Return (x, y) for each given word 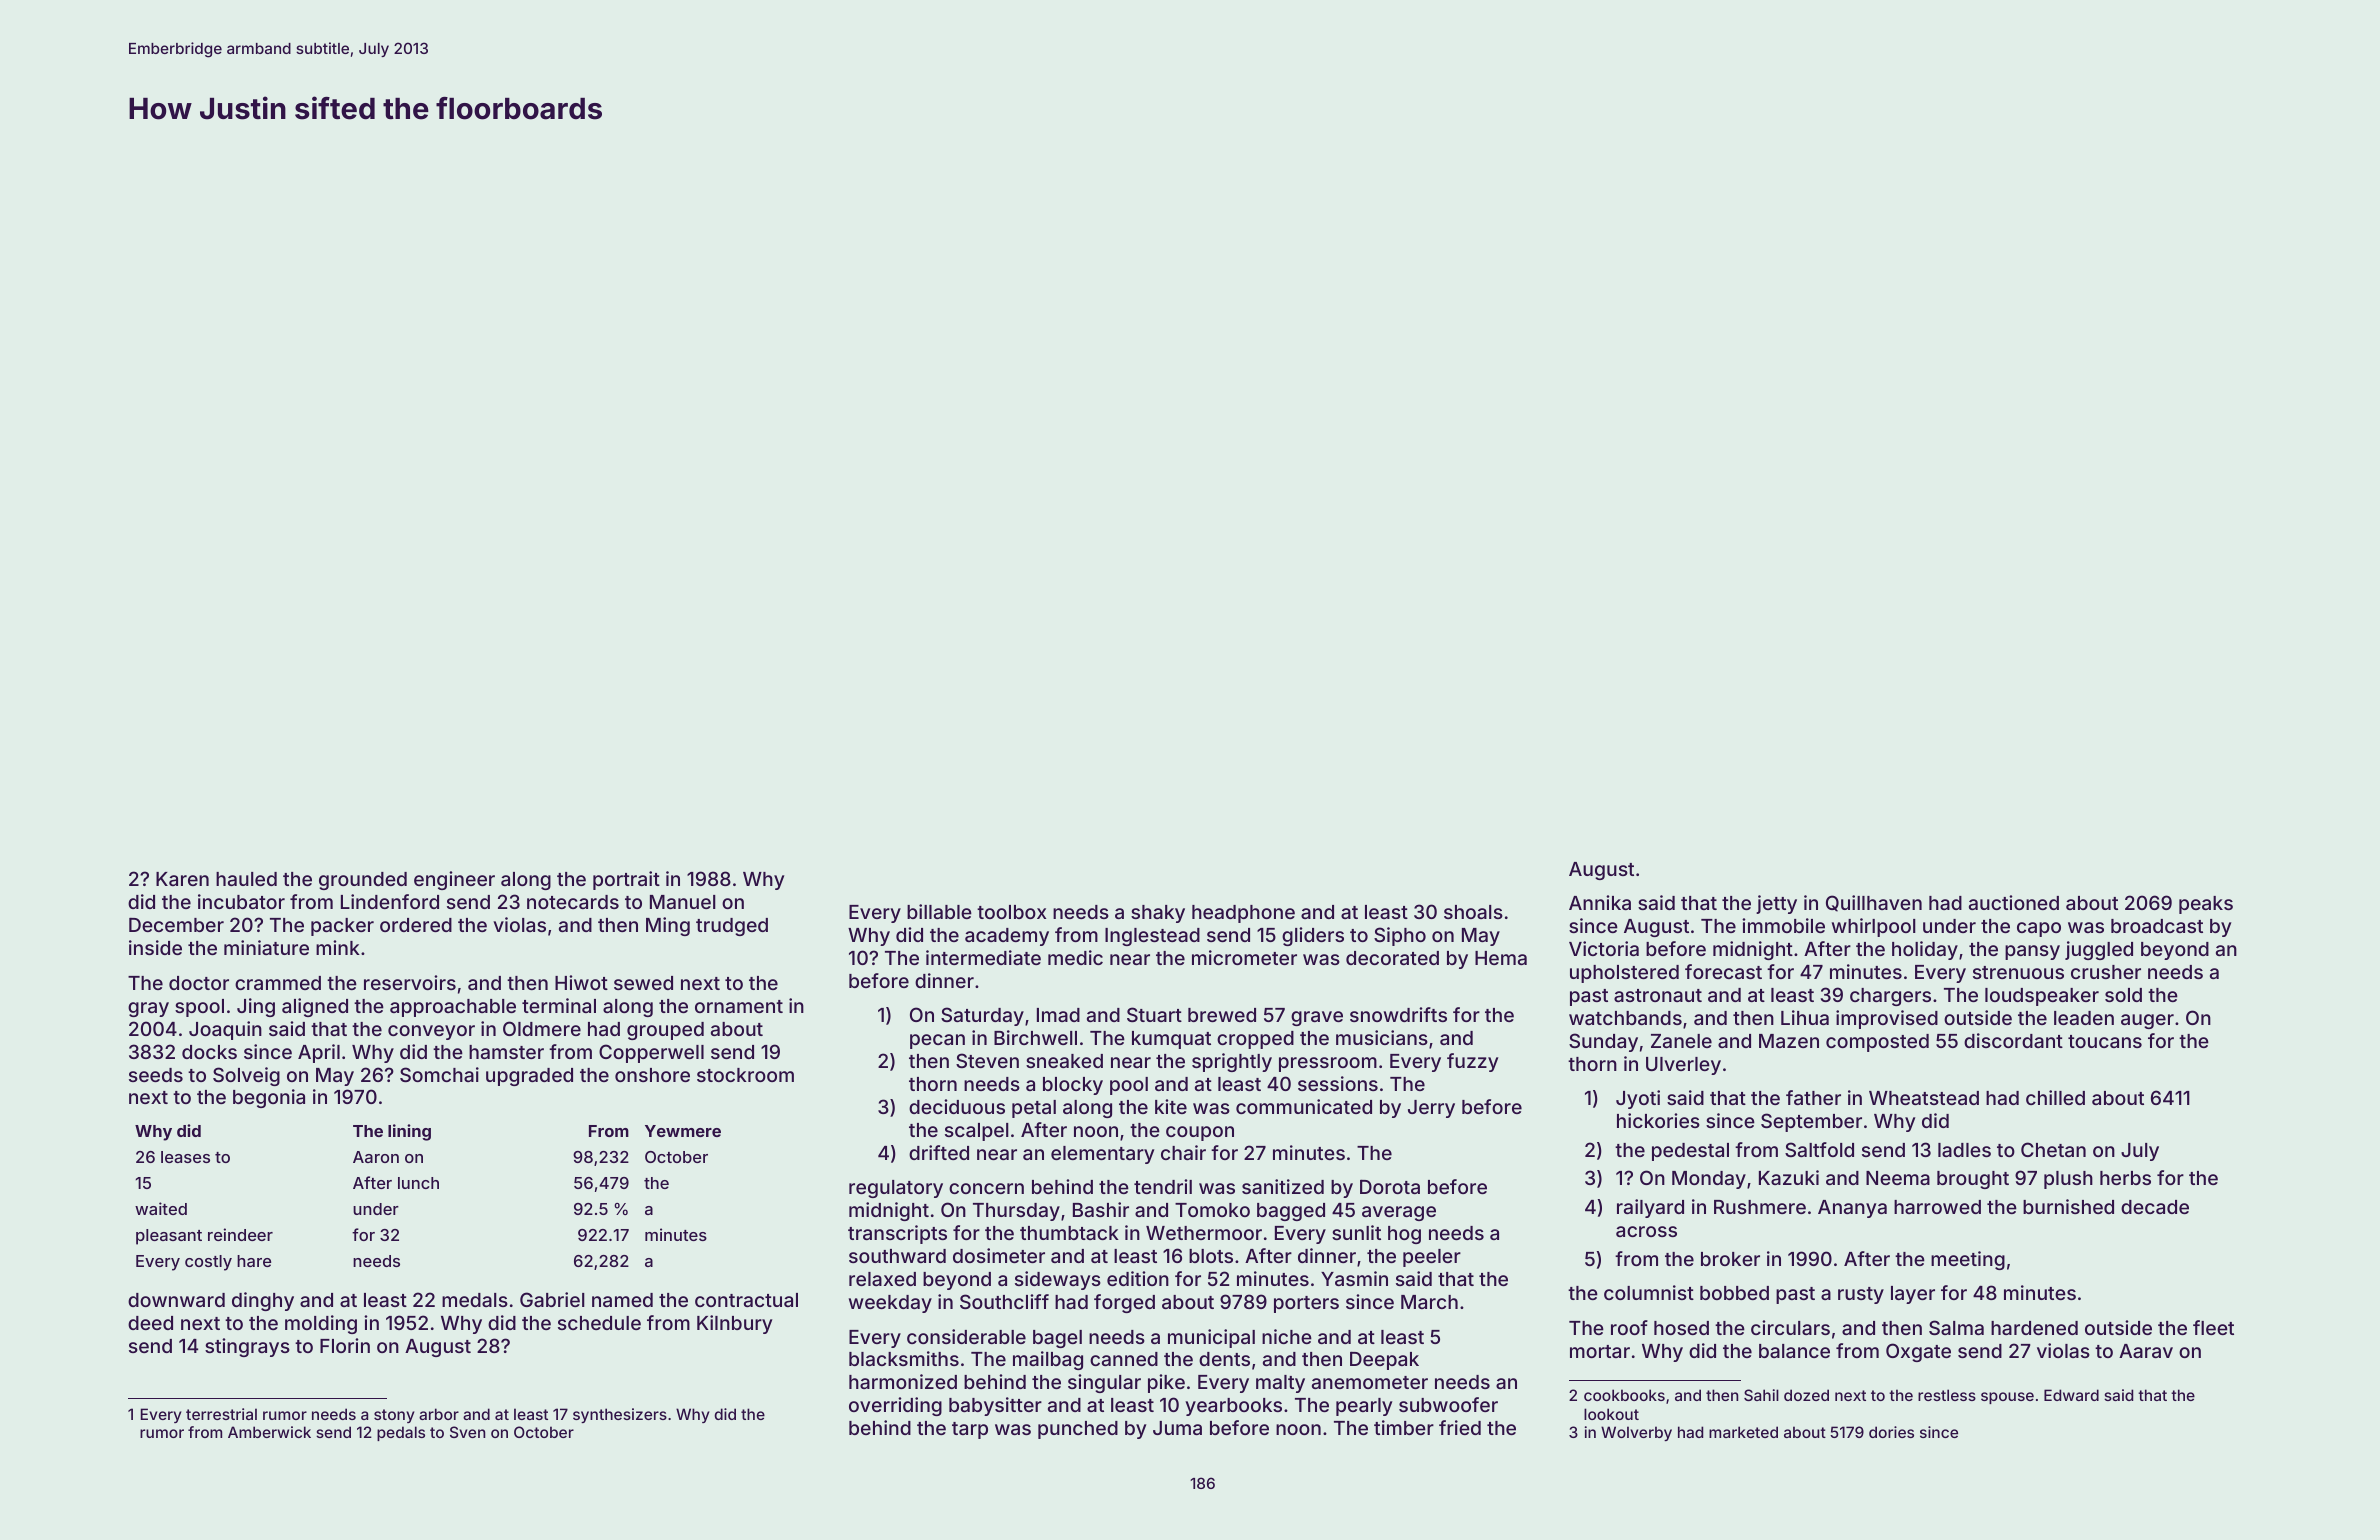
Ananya (1852, 1209)
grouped (665, 1031)
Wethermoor (1204, 1233)
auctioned (2014, 902)
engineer (454, 880)
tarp (970, 1430)
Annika (1600, 902)
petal (1034, 1109)
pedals (401, 1433)
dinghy (263, 1301)
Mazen (1789, 1041)
